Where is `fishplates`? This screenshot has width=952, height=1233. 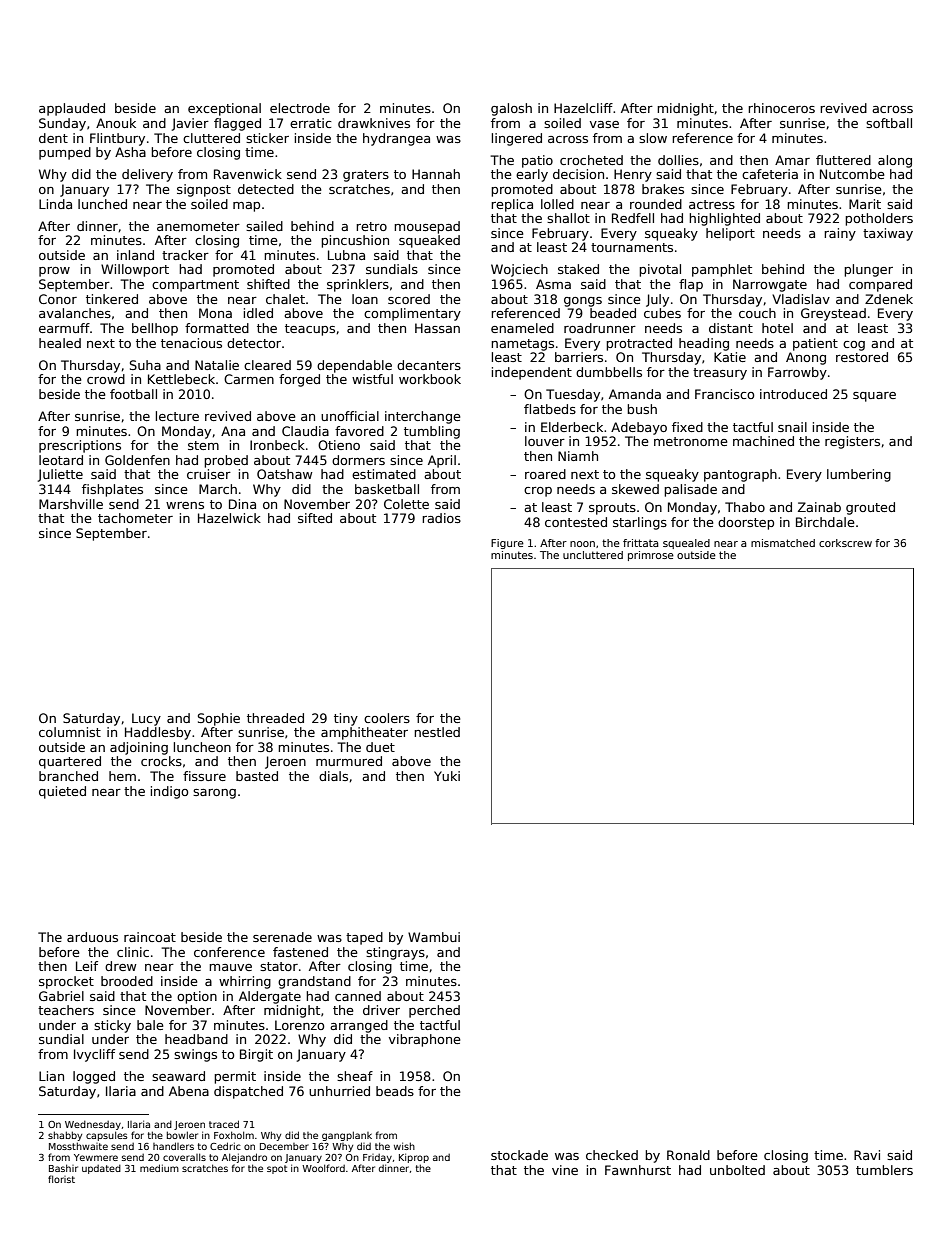 fishplates is located at coordinates (112, 490).
